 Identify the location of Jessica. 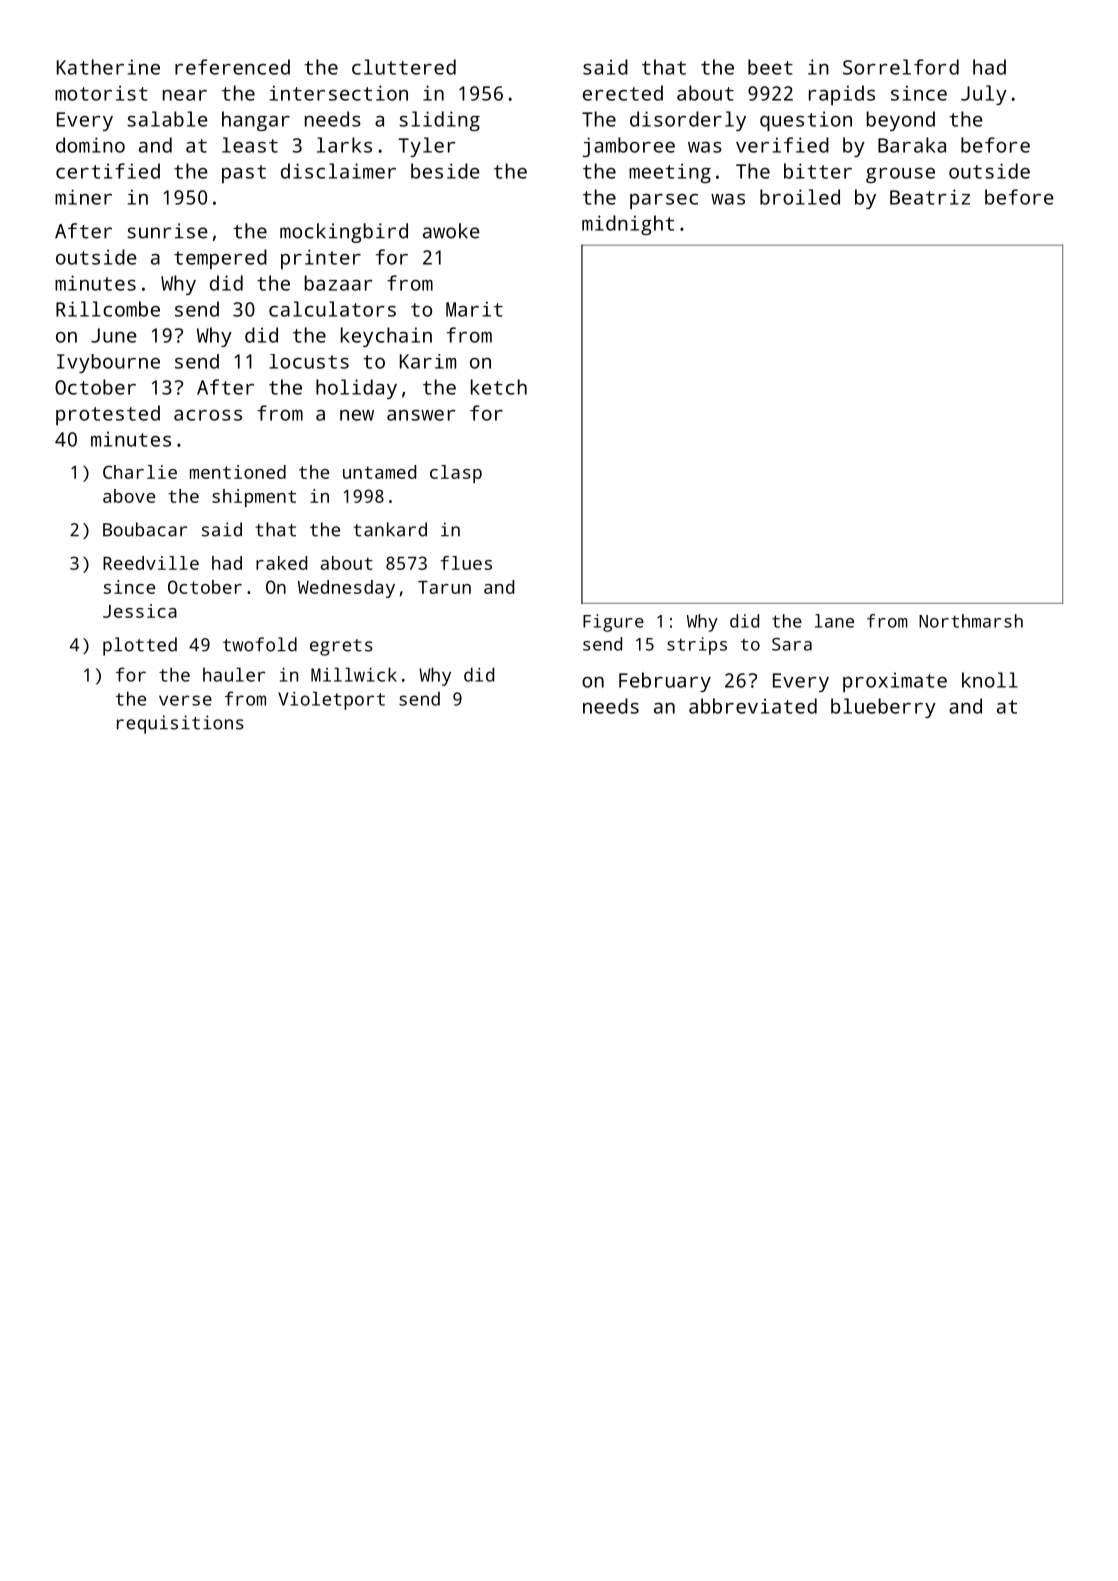
(140, 611).
